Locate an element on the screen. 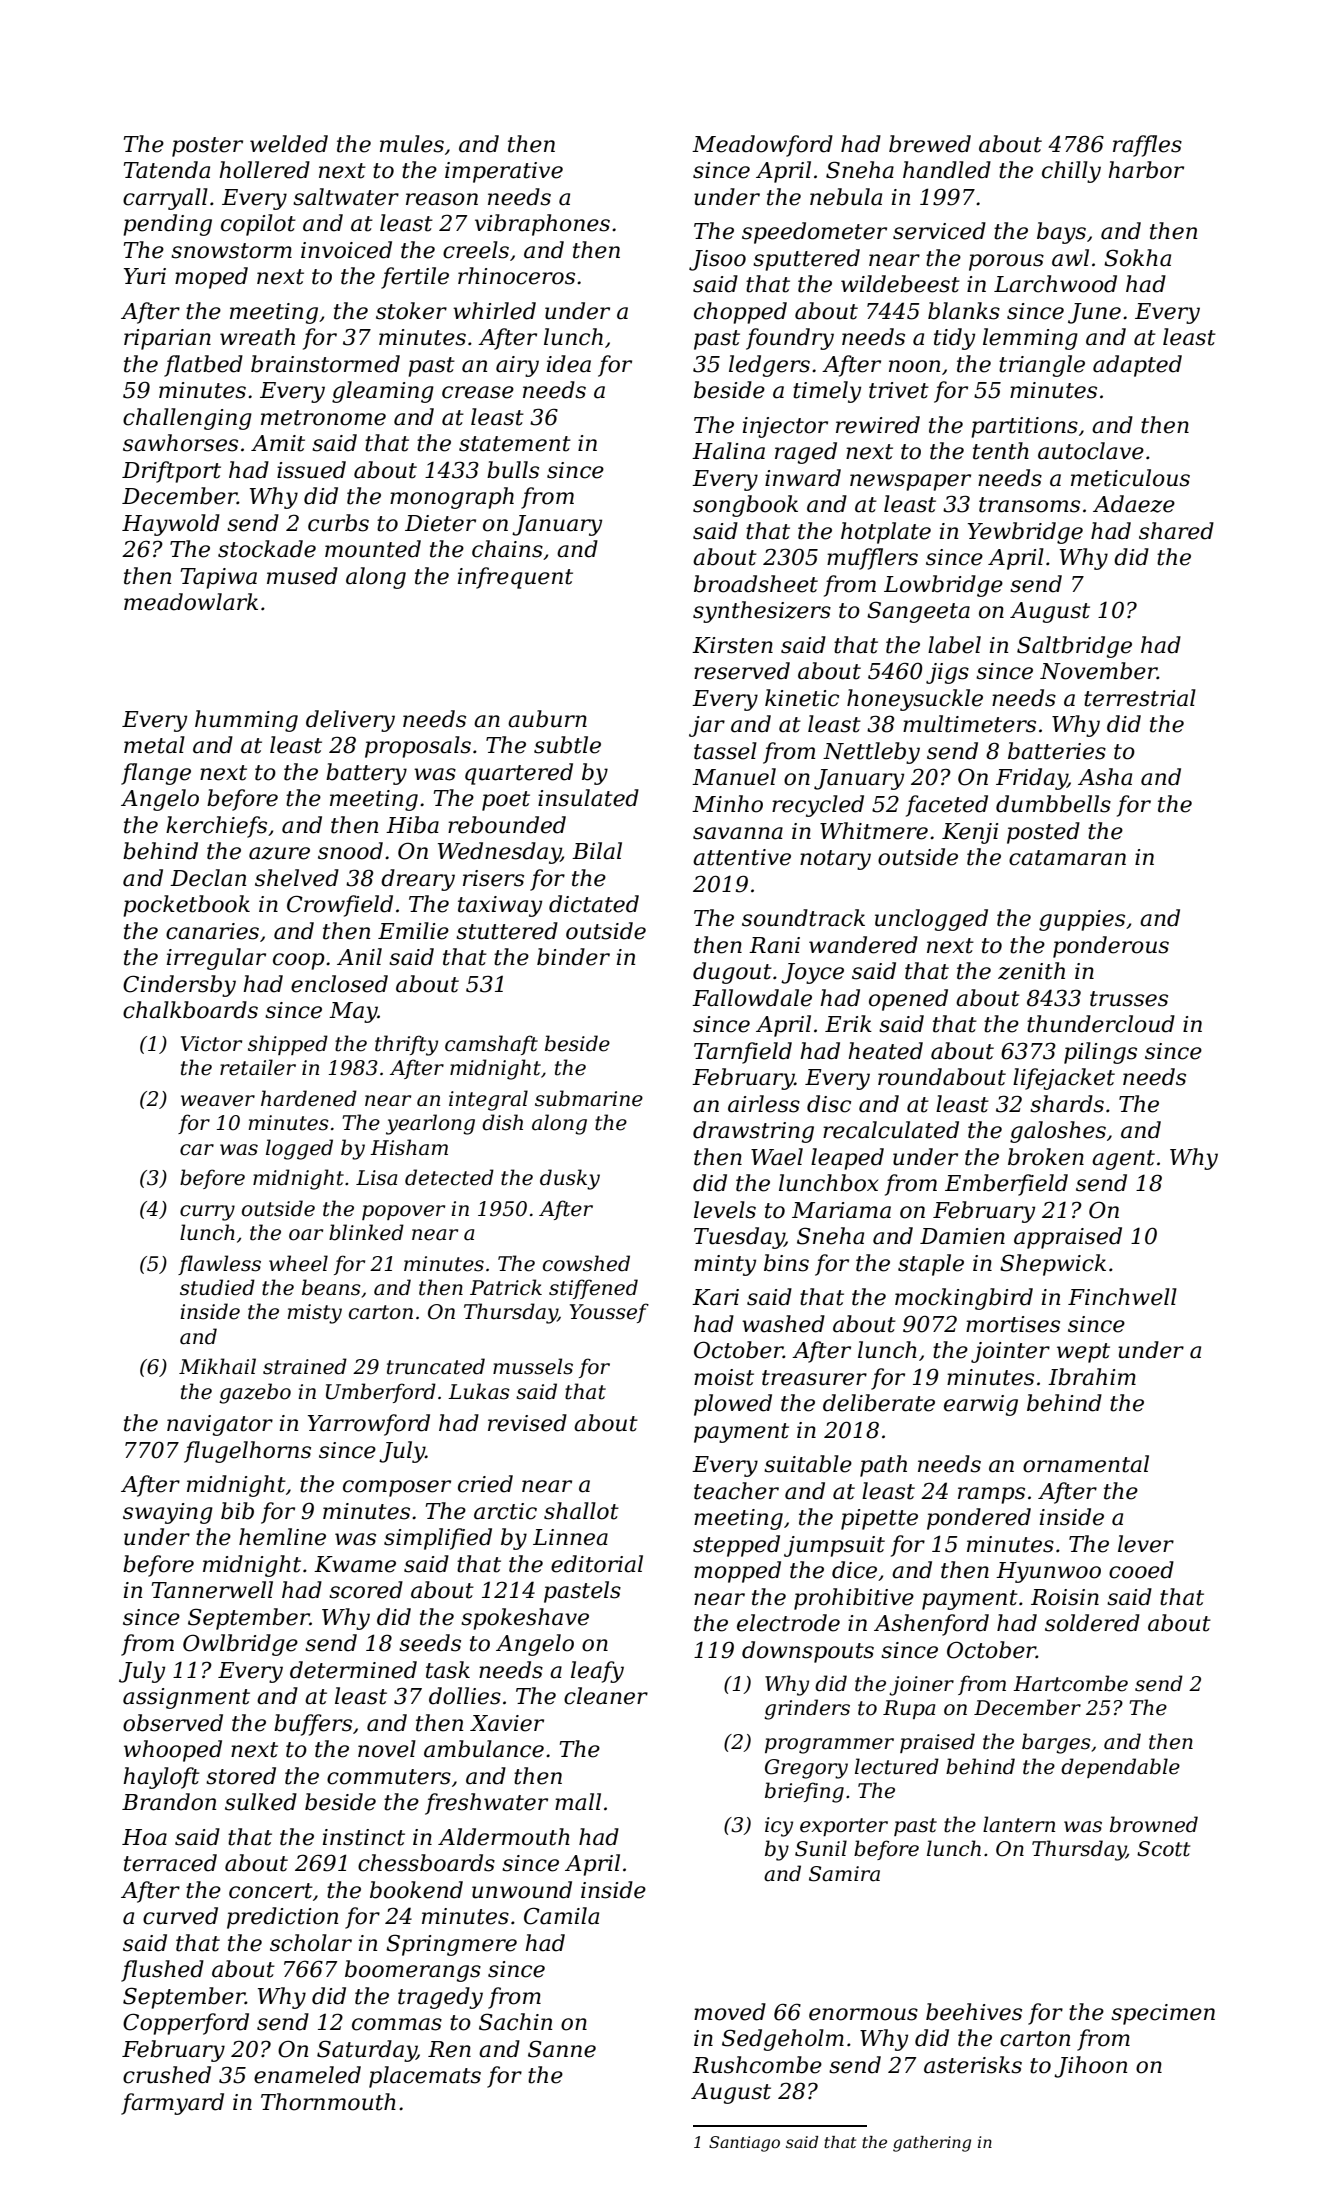  hardened is located at coordinates (309, 1098).
